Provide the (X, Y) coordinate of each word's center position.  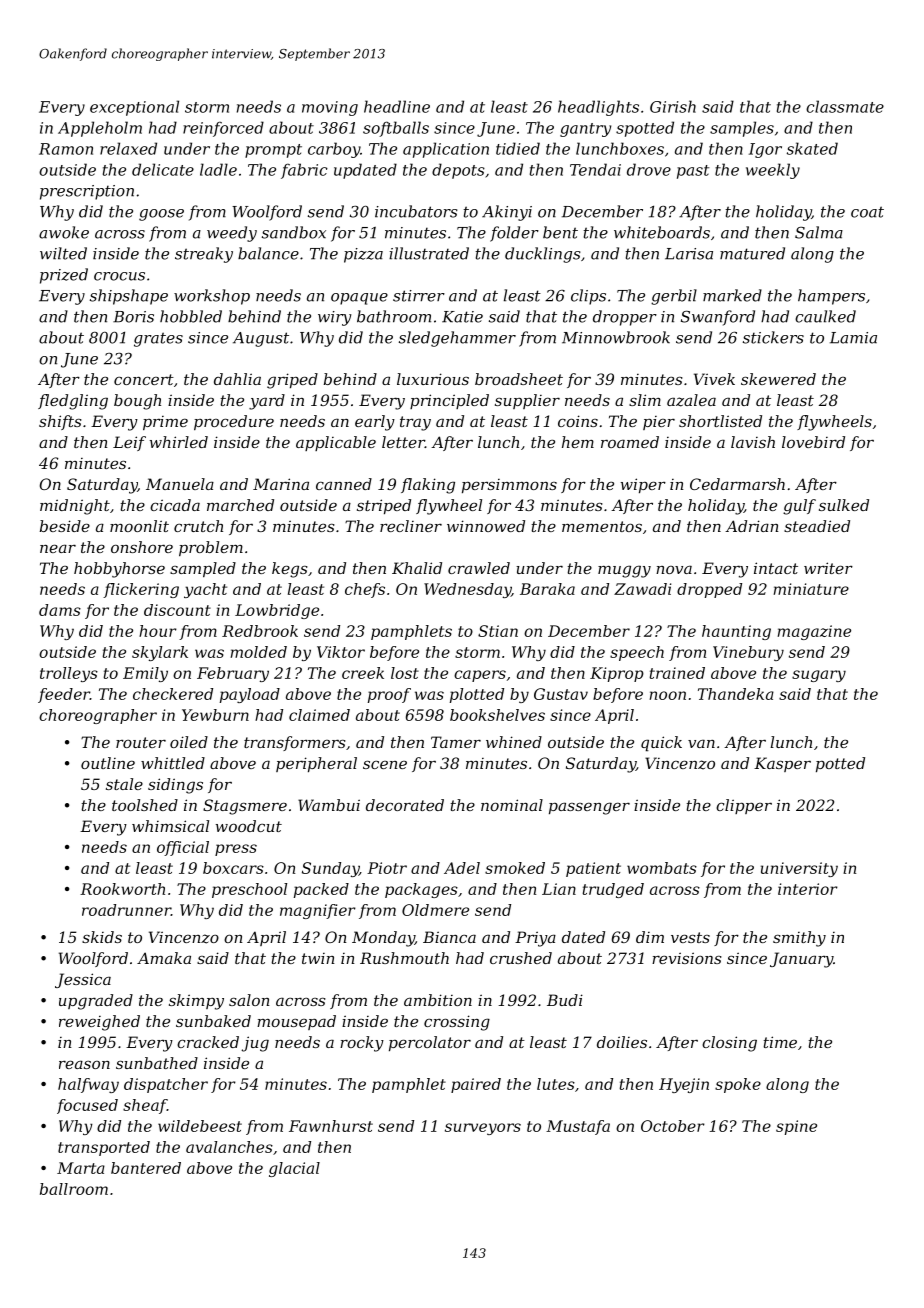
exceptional (134, 108)
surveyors (483, 1129)
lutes (556, 1084)
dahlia (237, 379)
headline (397, 106)
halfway (88, 1085)
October (673, 1126)
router (141, 742)
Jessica (83, 980)
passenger (589, 808)
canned (344, 484)
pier (659, 423)
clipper (744, 806)
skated (812, 148)
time (780, 1042)
